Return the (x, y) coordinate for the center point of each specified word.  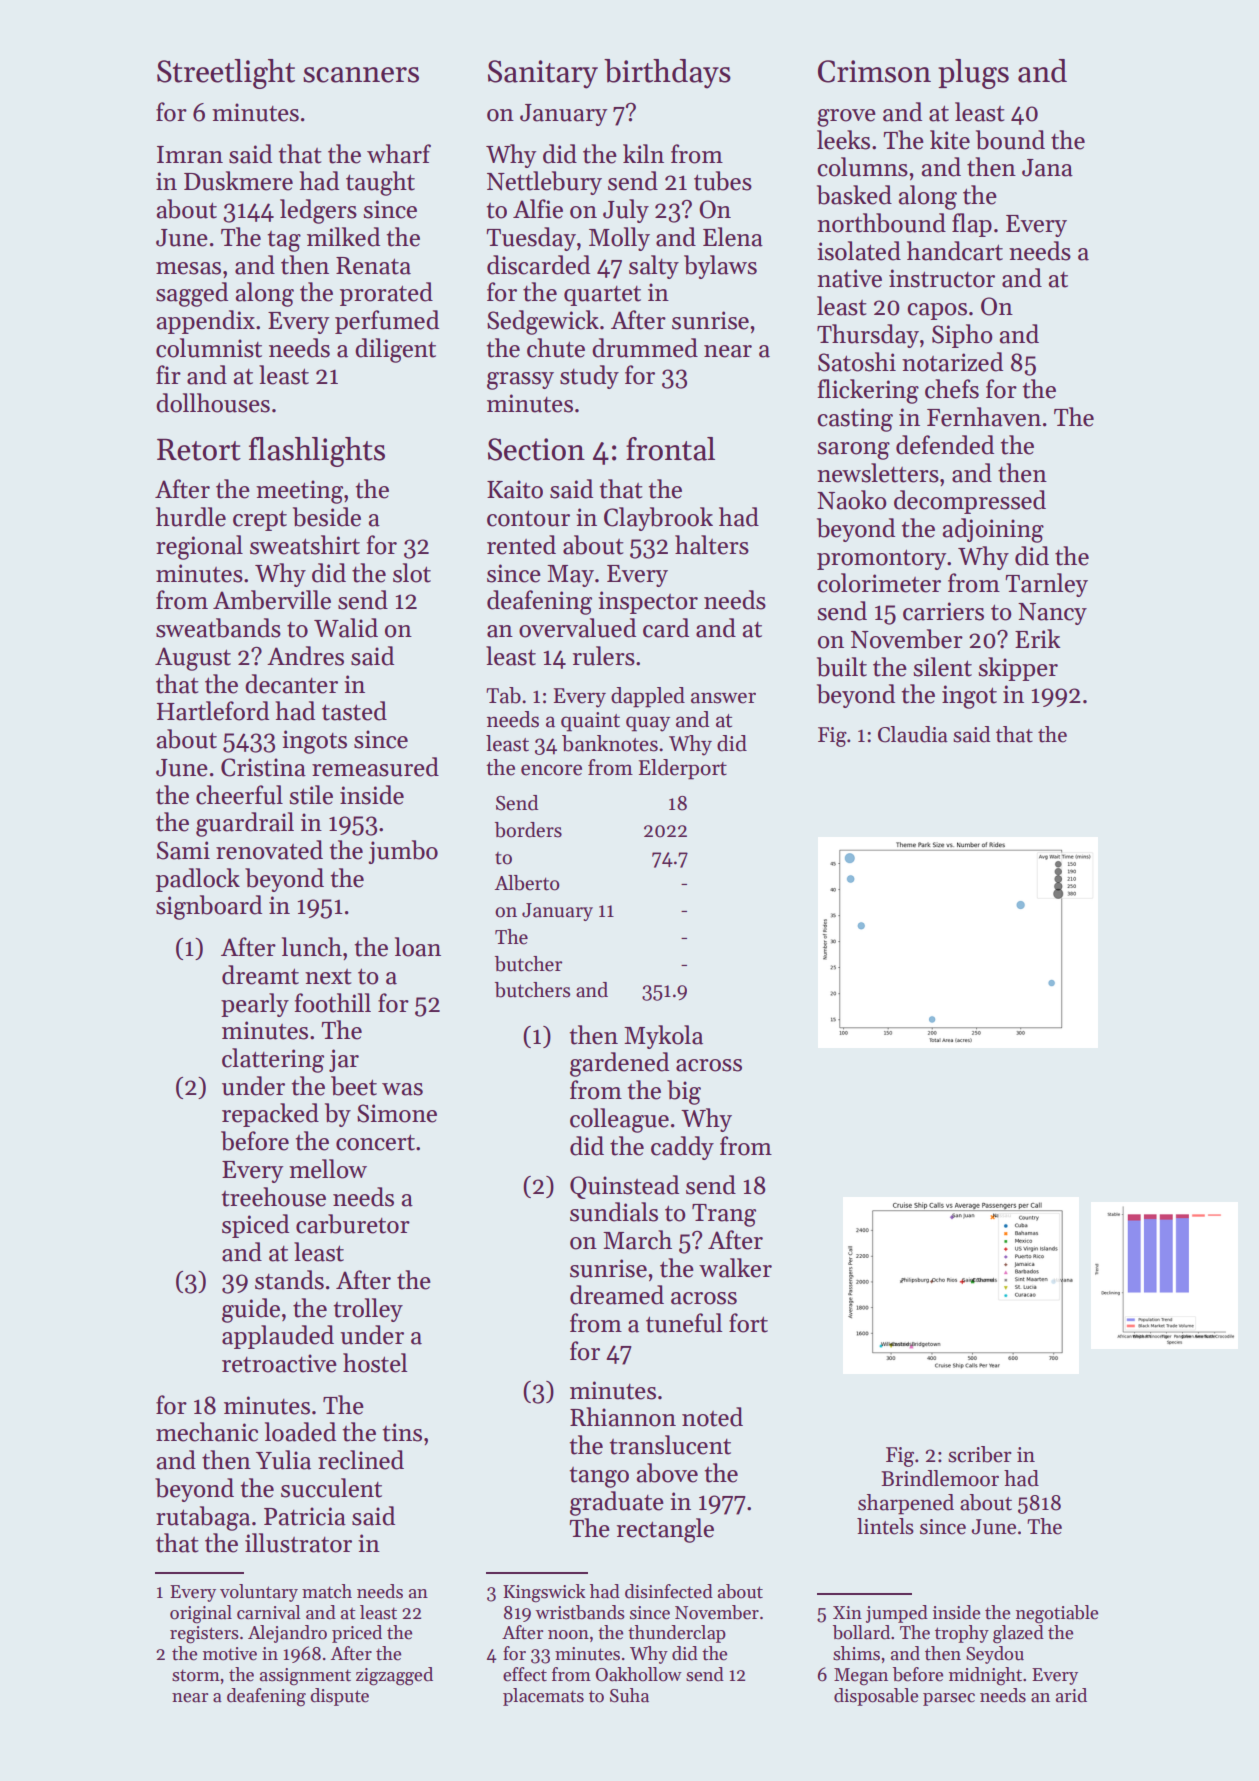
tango (599, 1477)
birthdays (667, 74)
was (402, 1089)
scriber (979, 1454)
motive (230, 1654)
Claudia (913, 734)
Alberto (527, 883)
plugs (973, 74)
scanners (361, 75)
